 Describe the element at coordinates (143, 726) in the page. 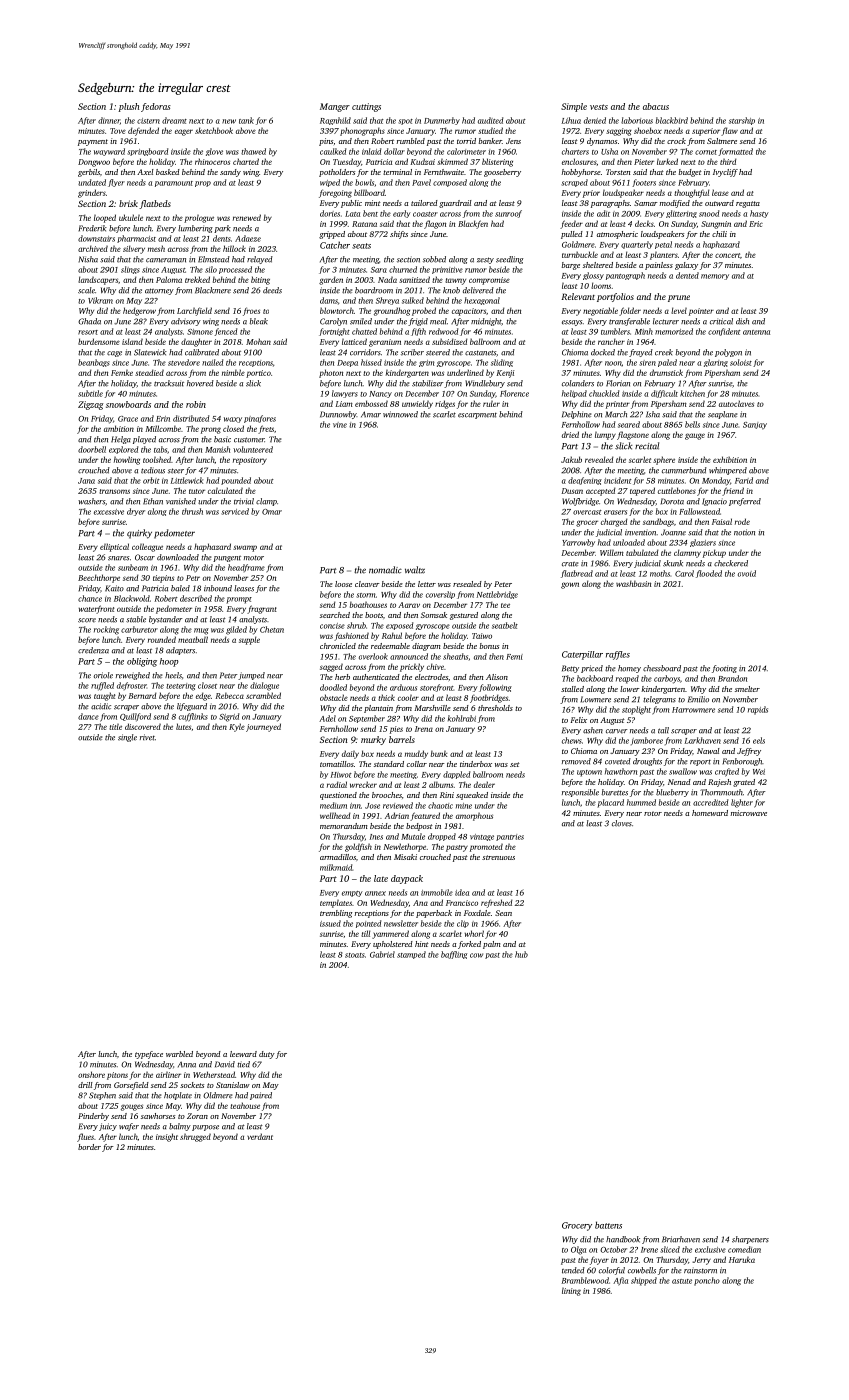

I see `discovered` at that location.
